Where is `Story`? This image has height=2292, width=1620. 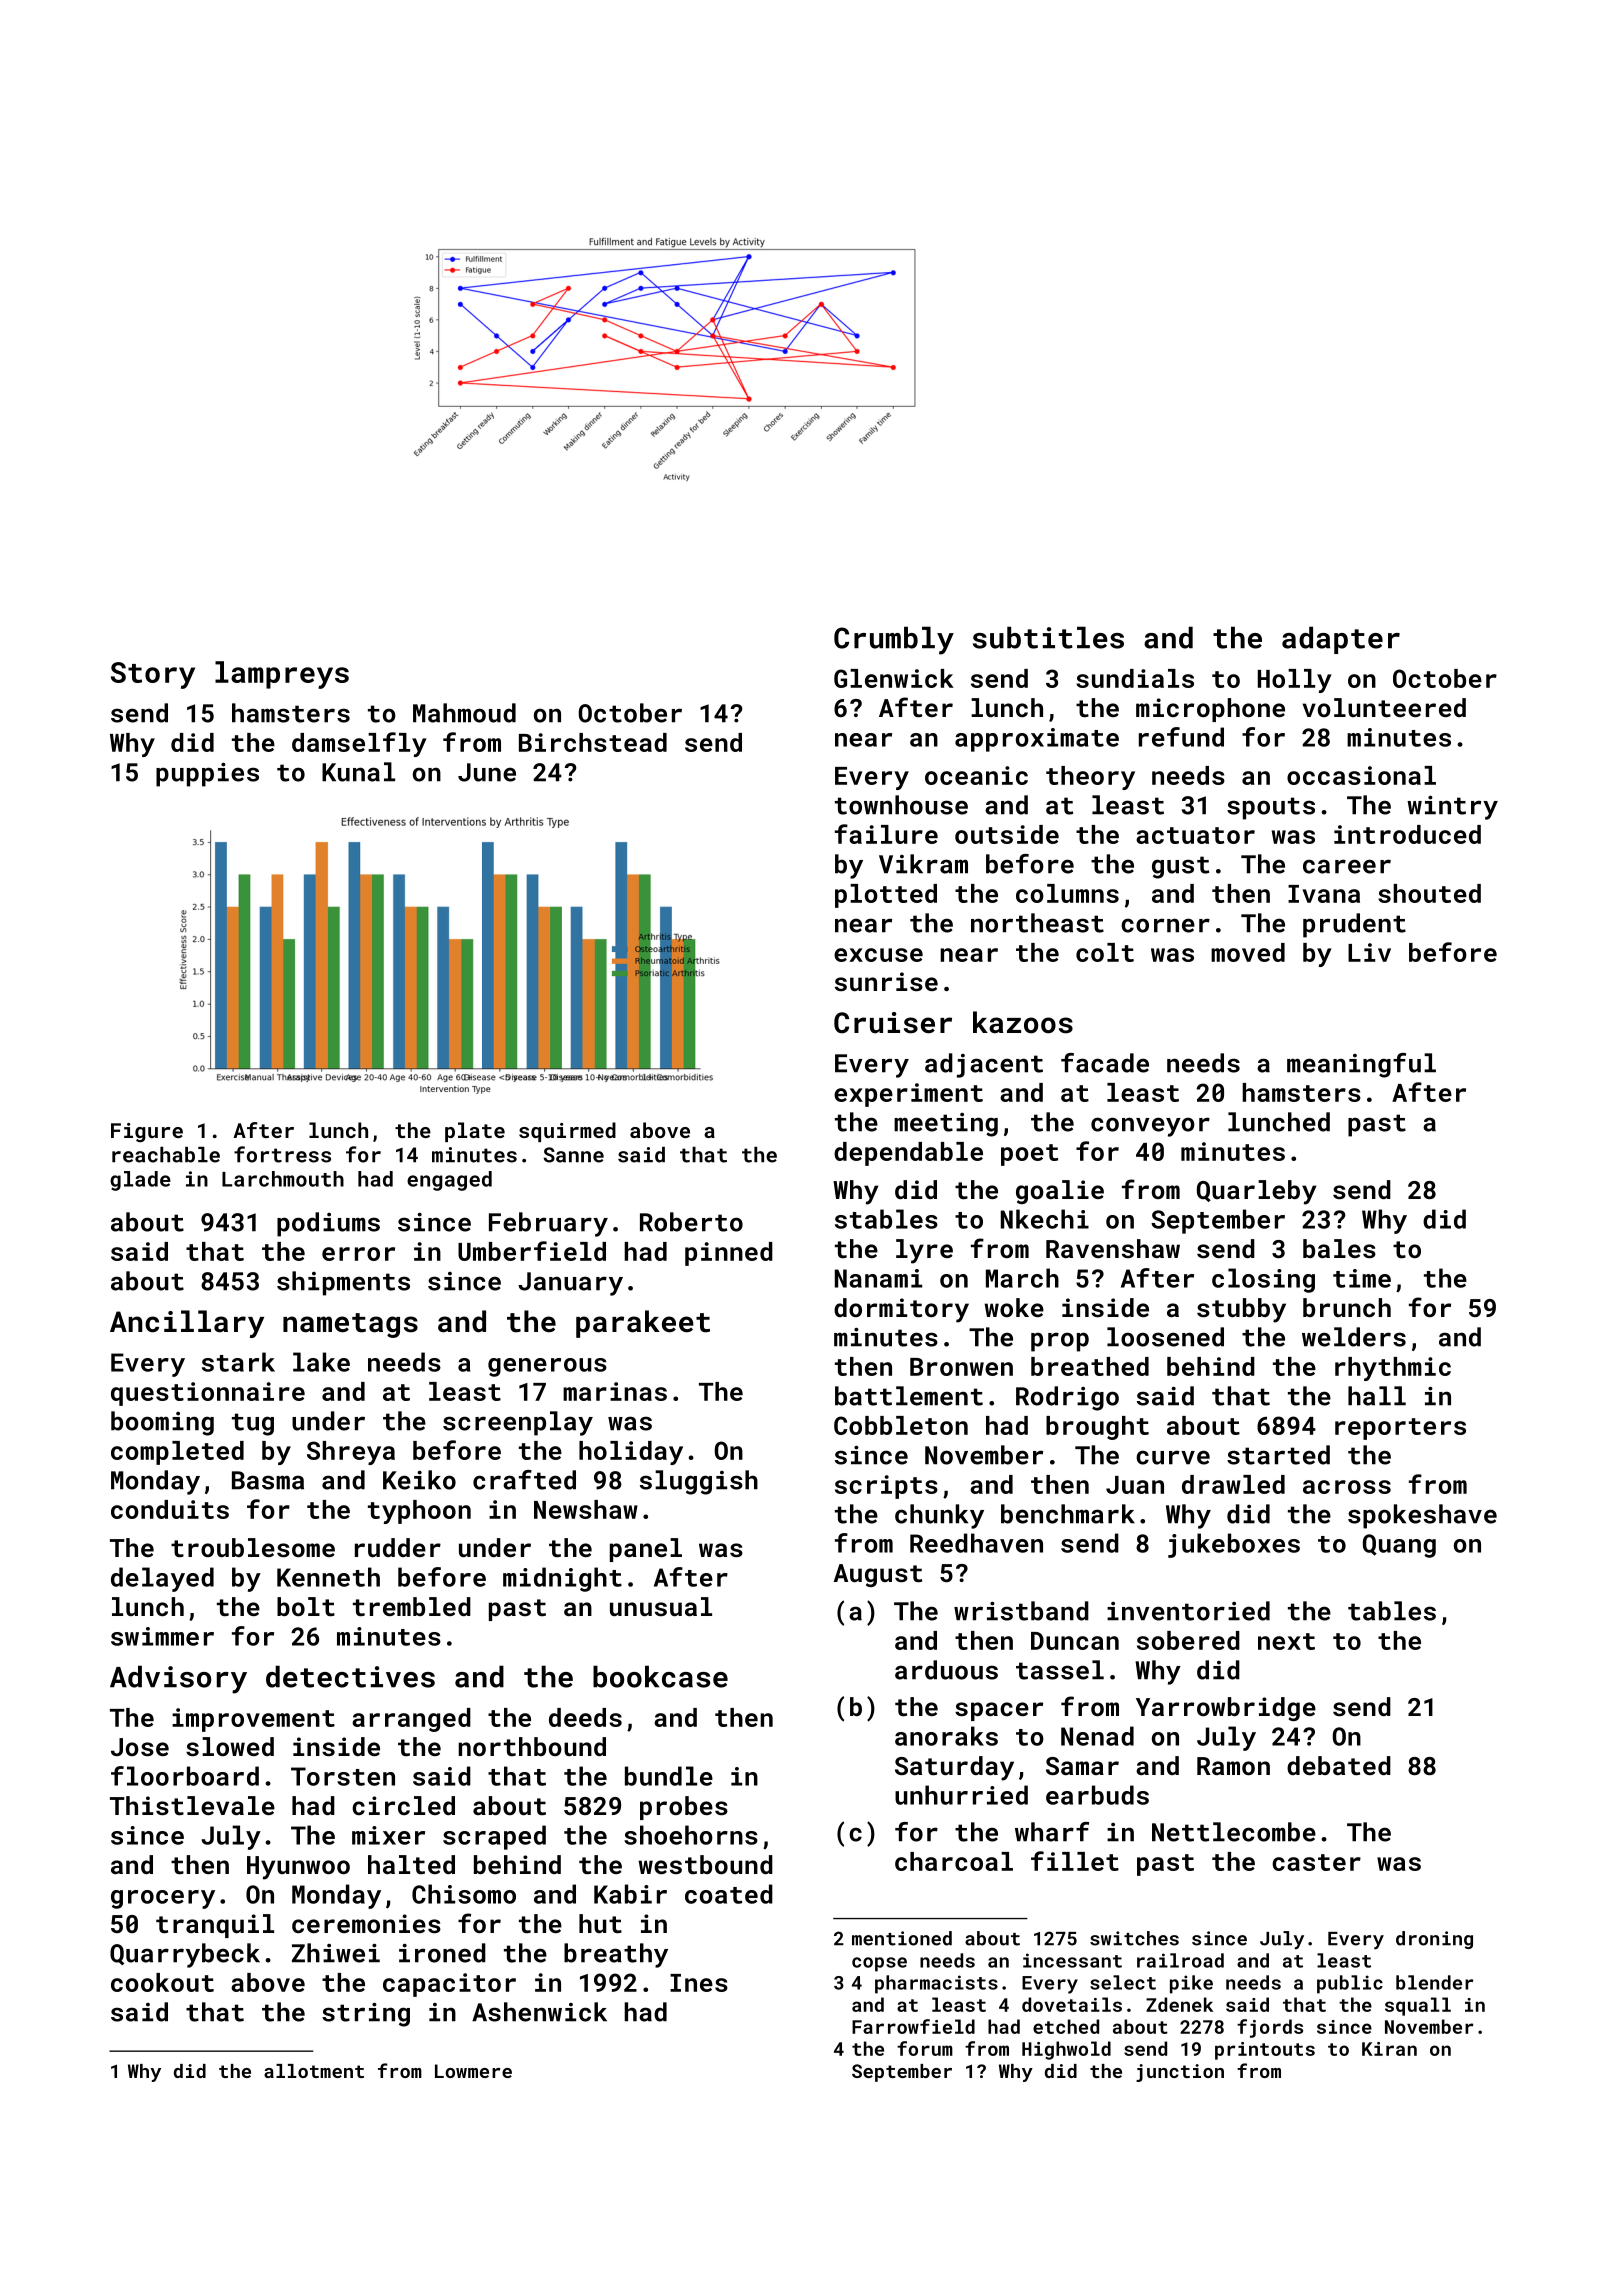
Story is located at coordinates (153, 675).
